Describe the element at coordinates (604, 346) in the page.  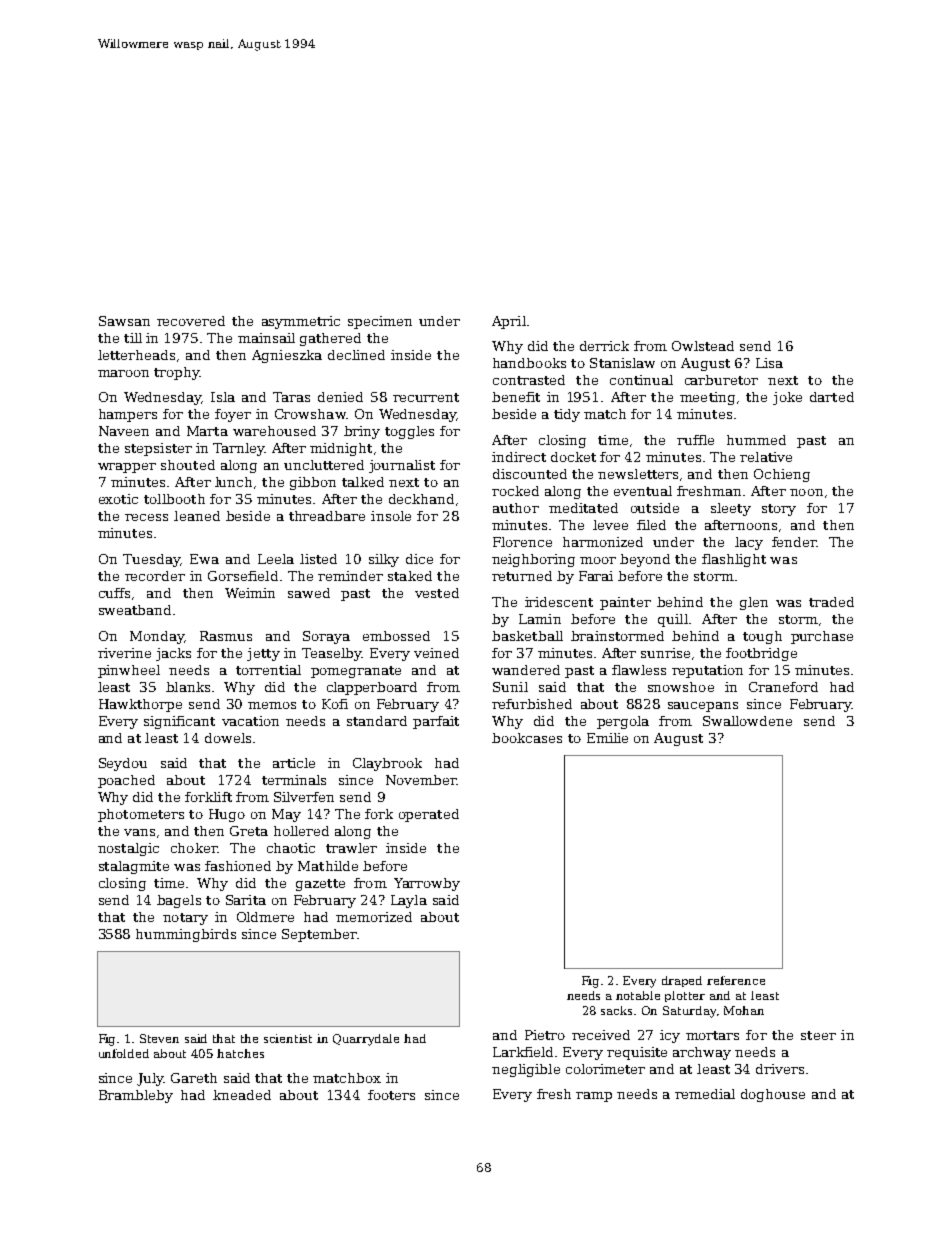
I see `derrick` at that location.
